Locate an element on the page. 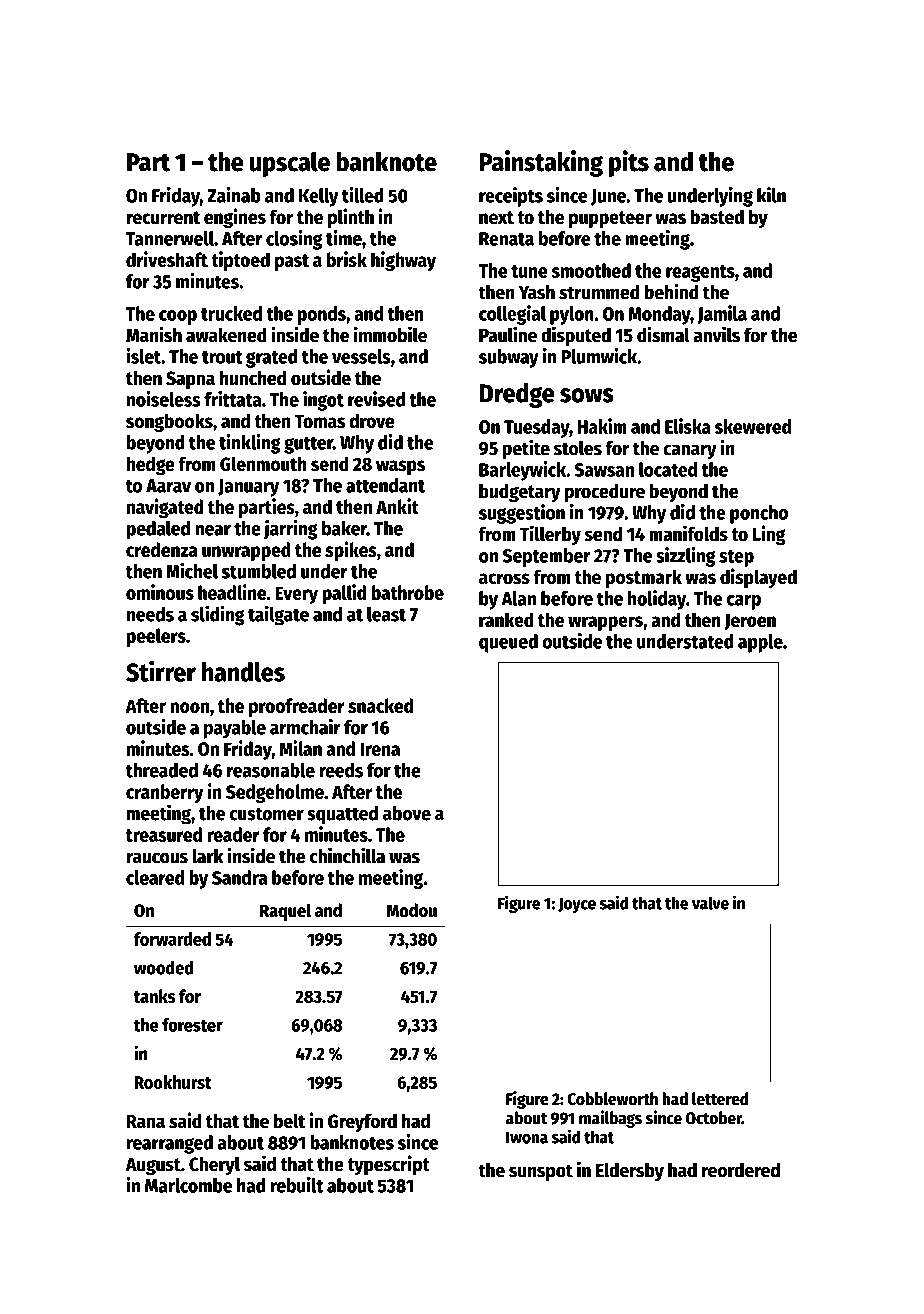 This document has height=1314, width=924. sunspot is located at coordinates (541, 1173).
